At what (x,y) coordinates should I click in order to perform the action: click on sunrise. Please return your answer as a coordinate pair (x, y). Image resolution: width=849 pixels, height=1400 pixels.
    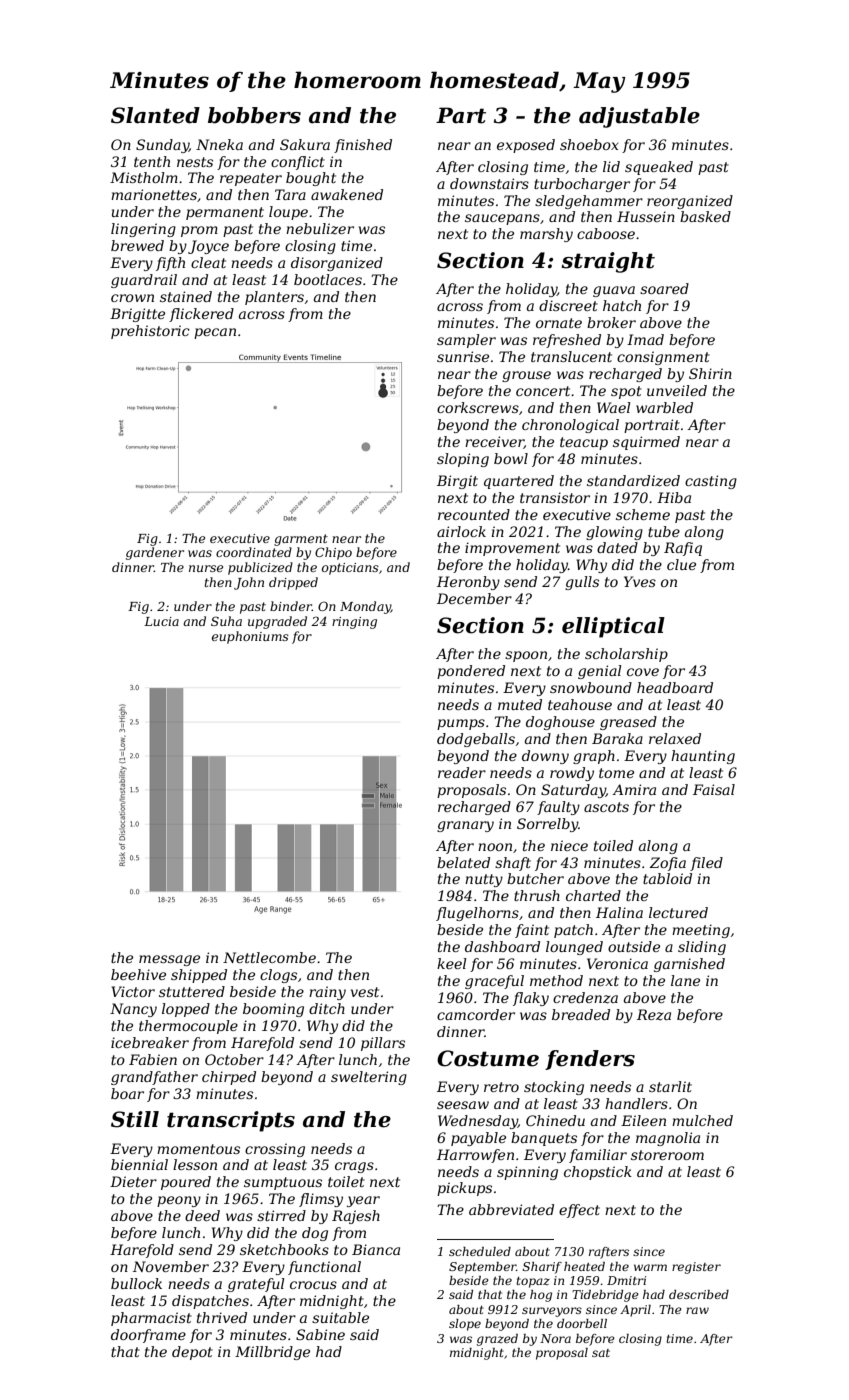
    Looking at the image, I should click on (463, 356).
